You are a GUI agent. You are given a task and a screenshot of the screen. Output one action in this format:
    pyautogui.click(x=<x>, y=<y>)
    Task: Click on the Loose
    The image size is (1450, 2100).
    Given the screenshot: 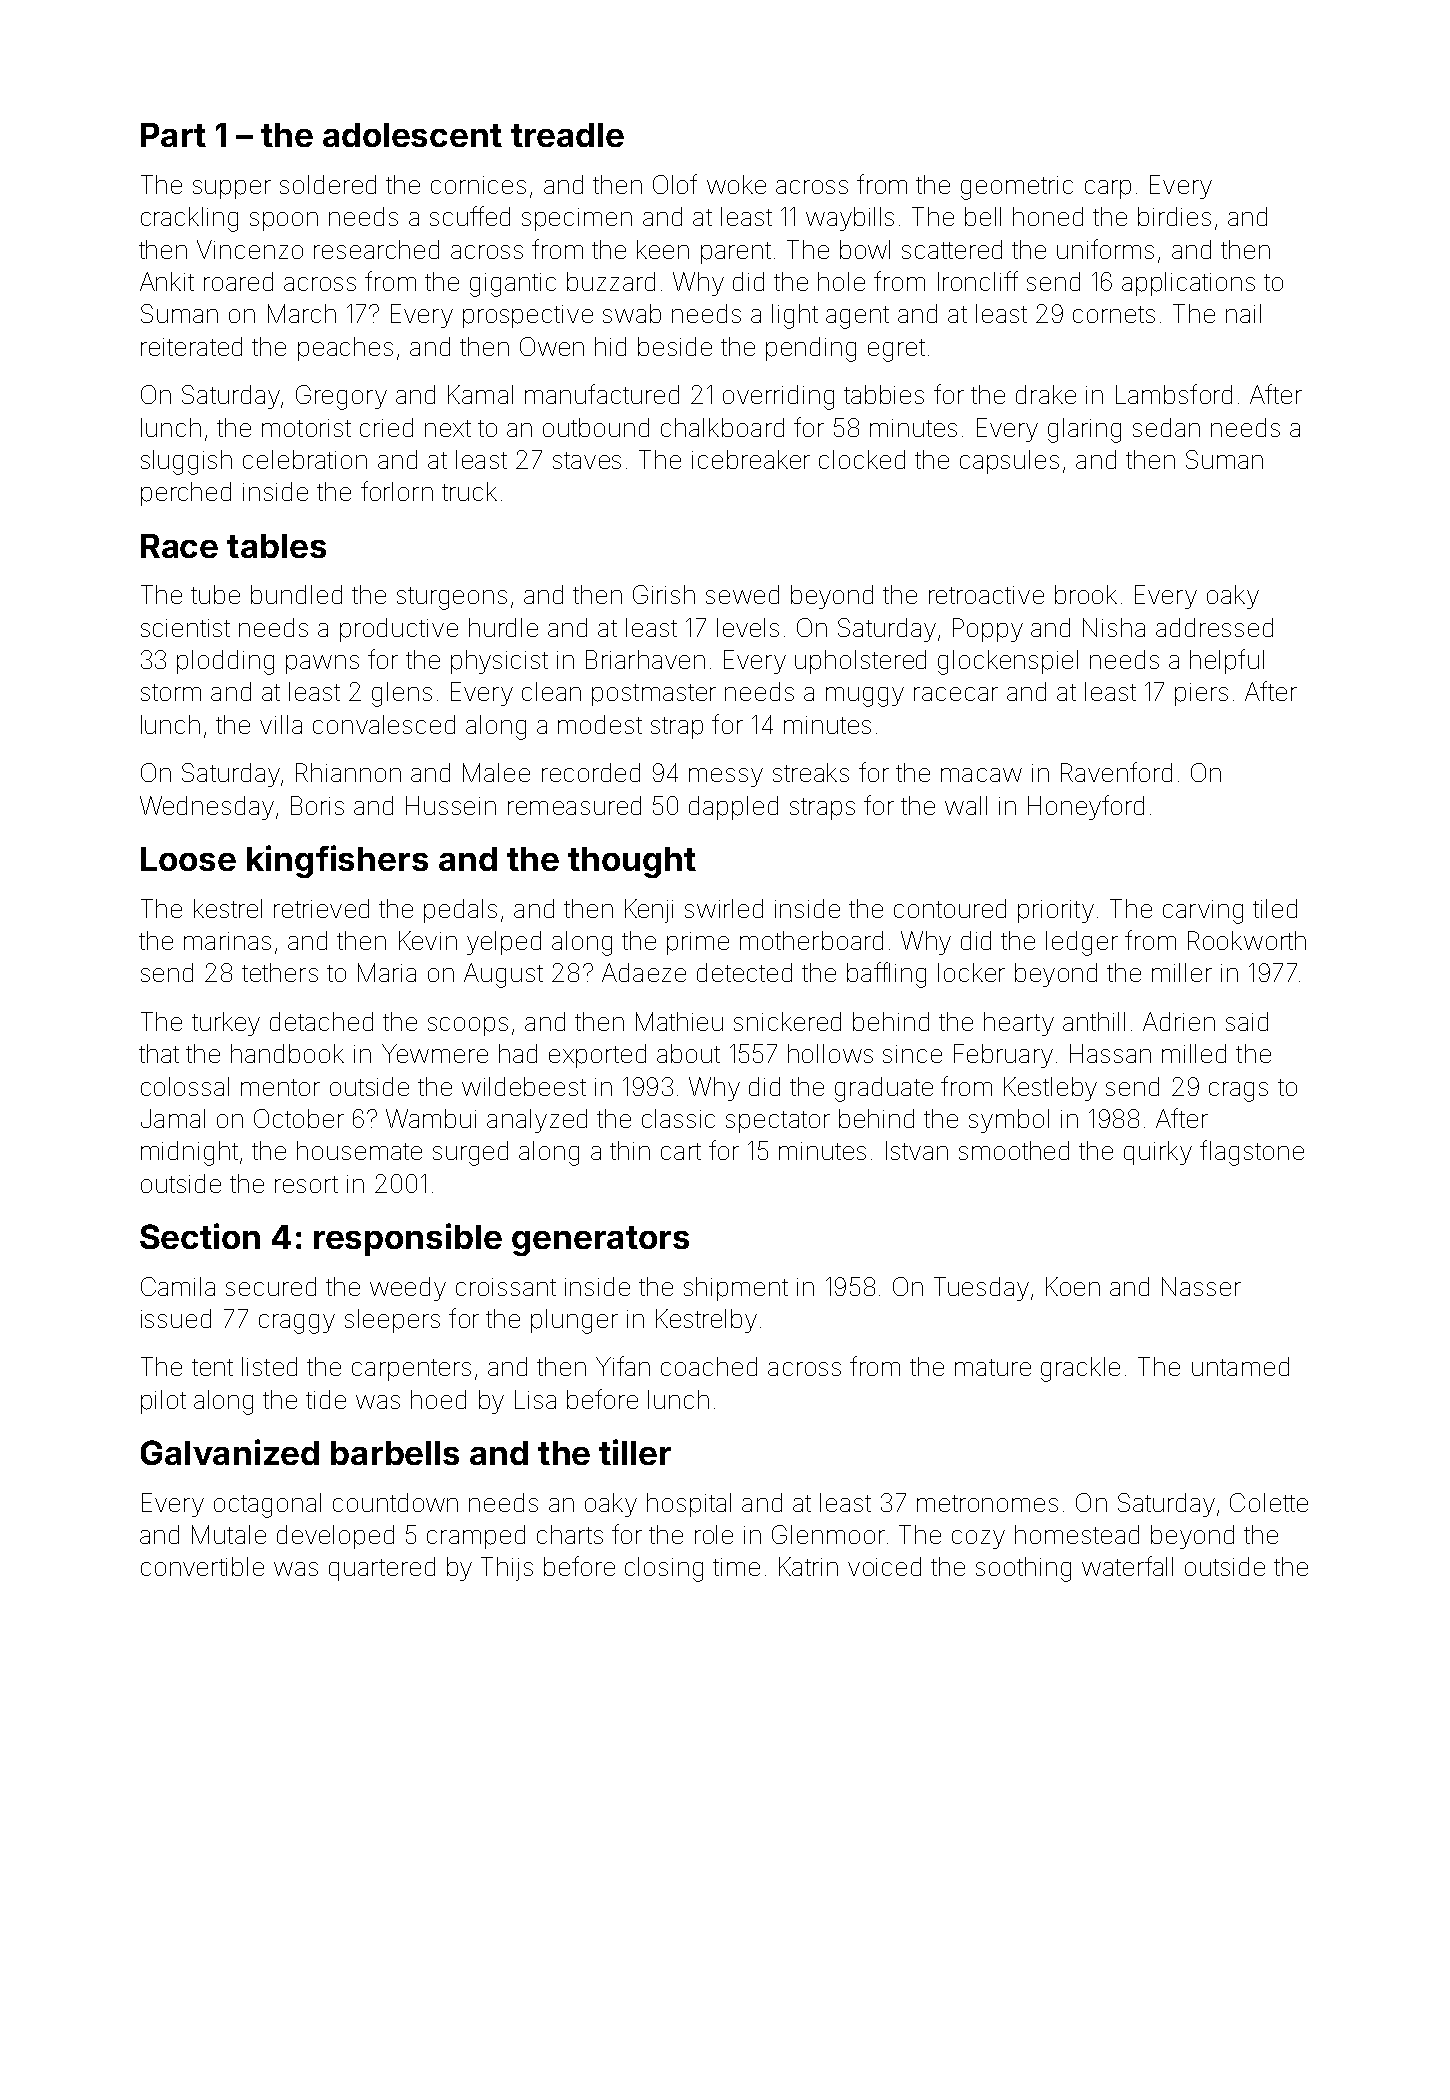 What is the action you would take?
    pyautogui.click(x=188, y=859)
